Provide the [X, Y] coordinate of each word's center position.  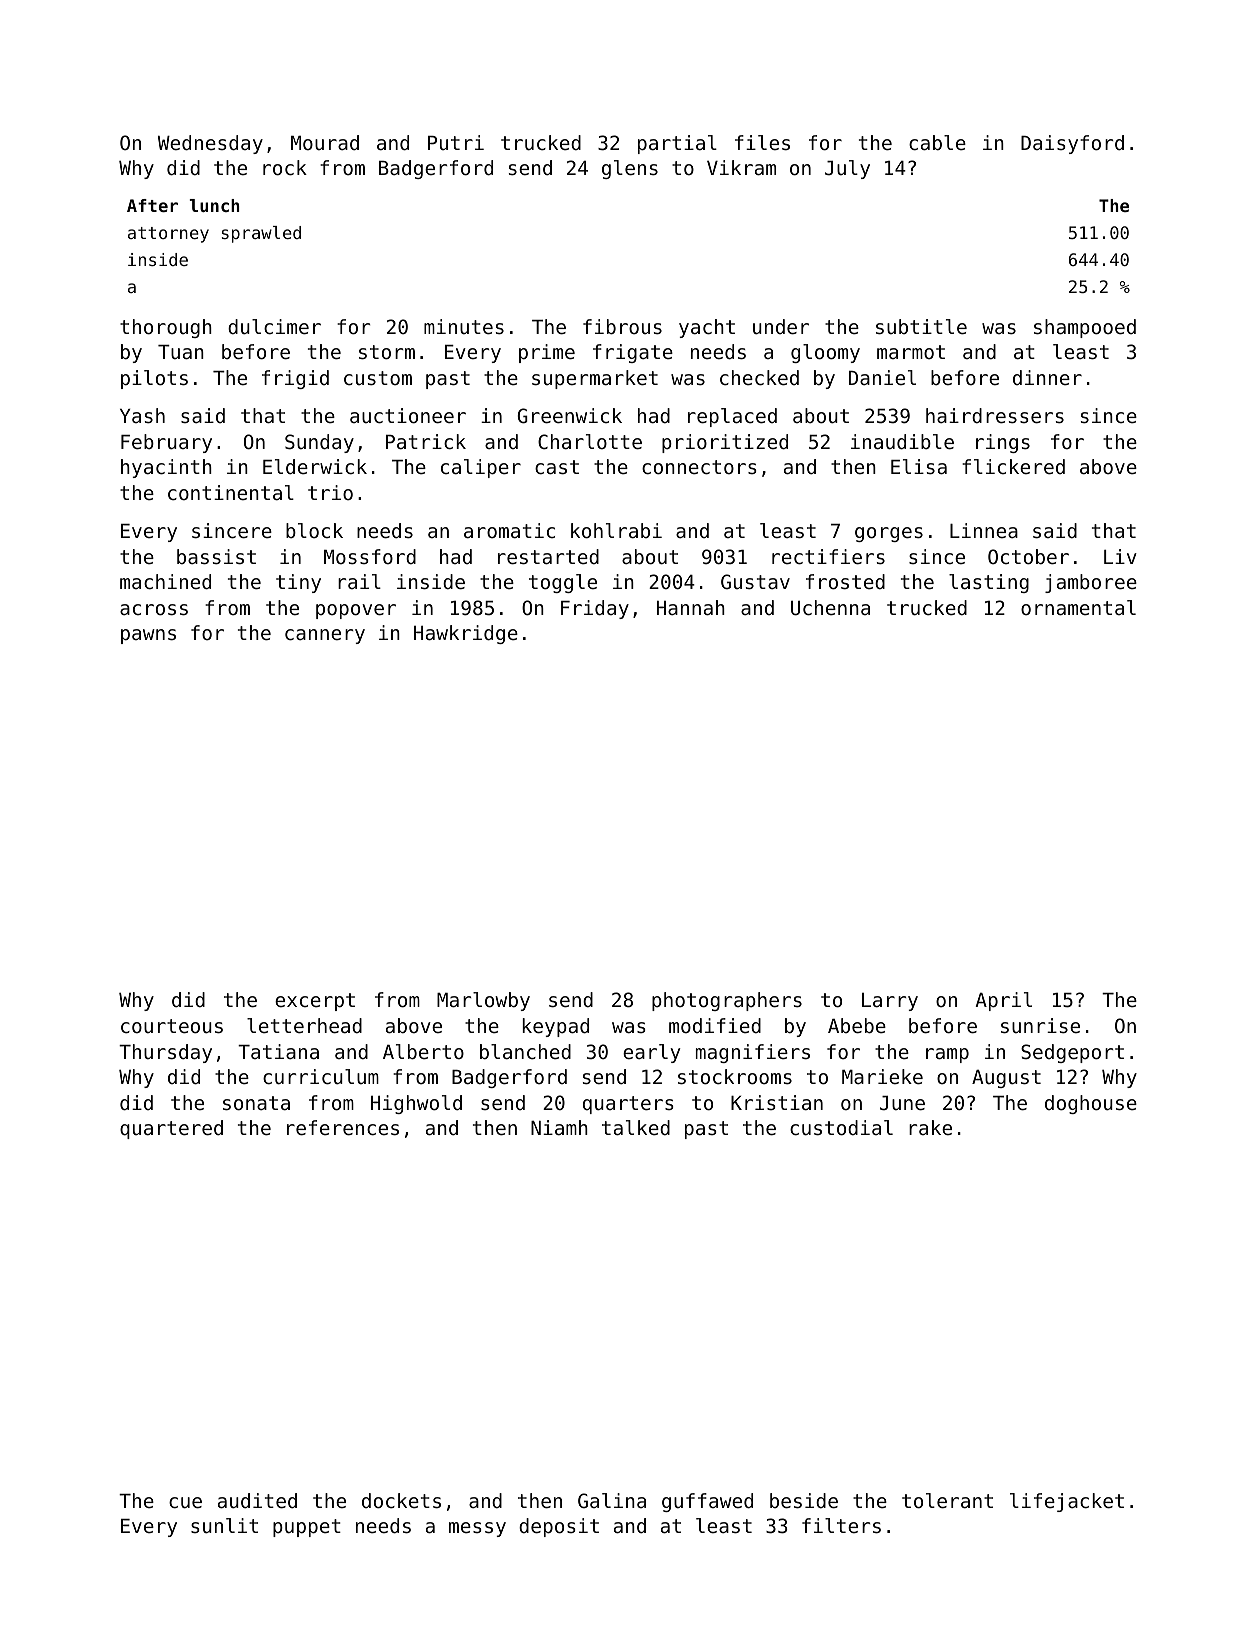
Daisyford [1072, 144]
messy [477, 1529]
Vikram [741, 168]
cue [185, 1503]
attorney [168, 235]
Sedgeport [1072, 1053]
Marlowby [483, 1001]
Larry [890, 1002]
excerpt [315, 1002]
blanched [525, 1052]
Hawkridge [466, 634]
